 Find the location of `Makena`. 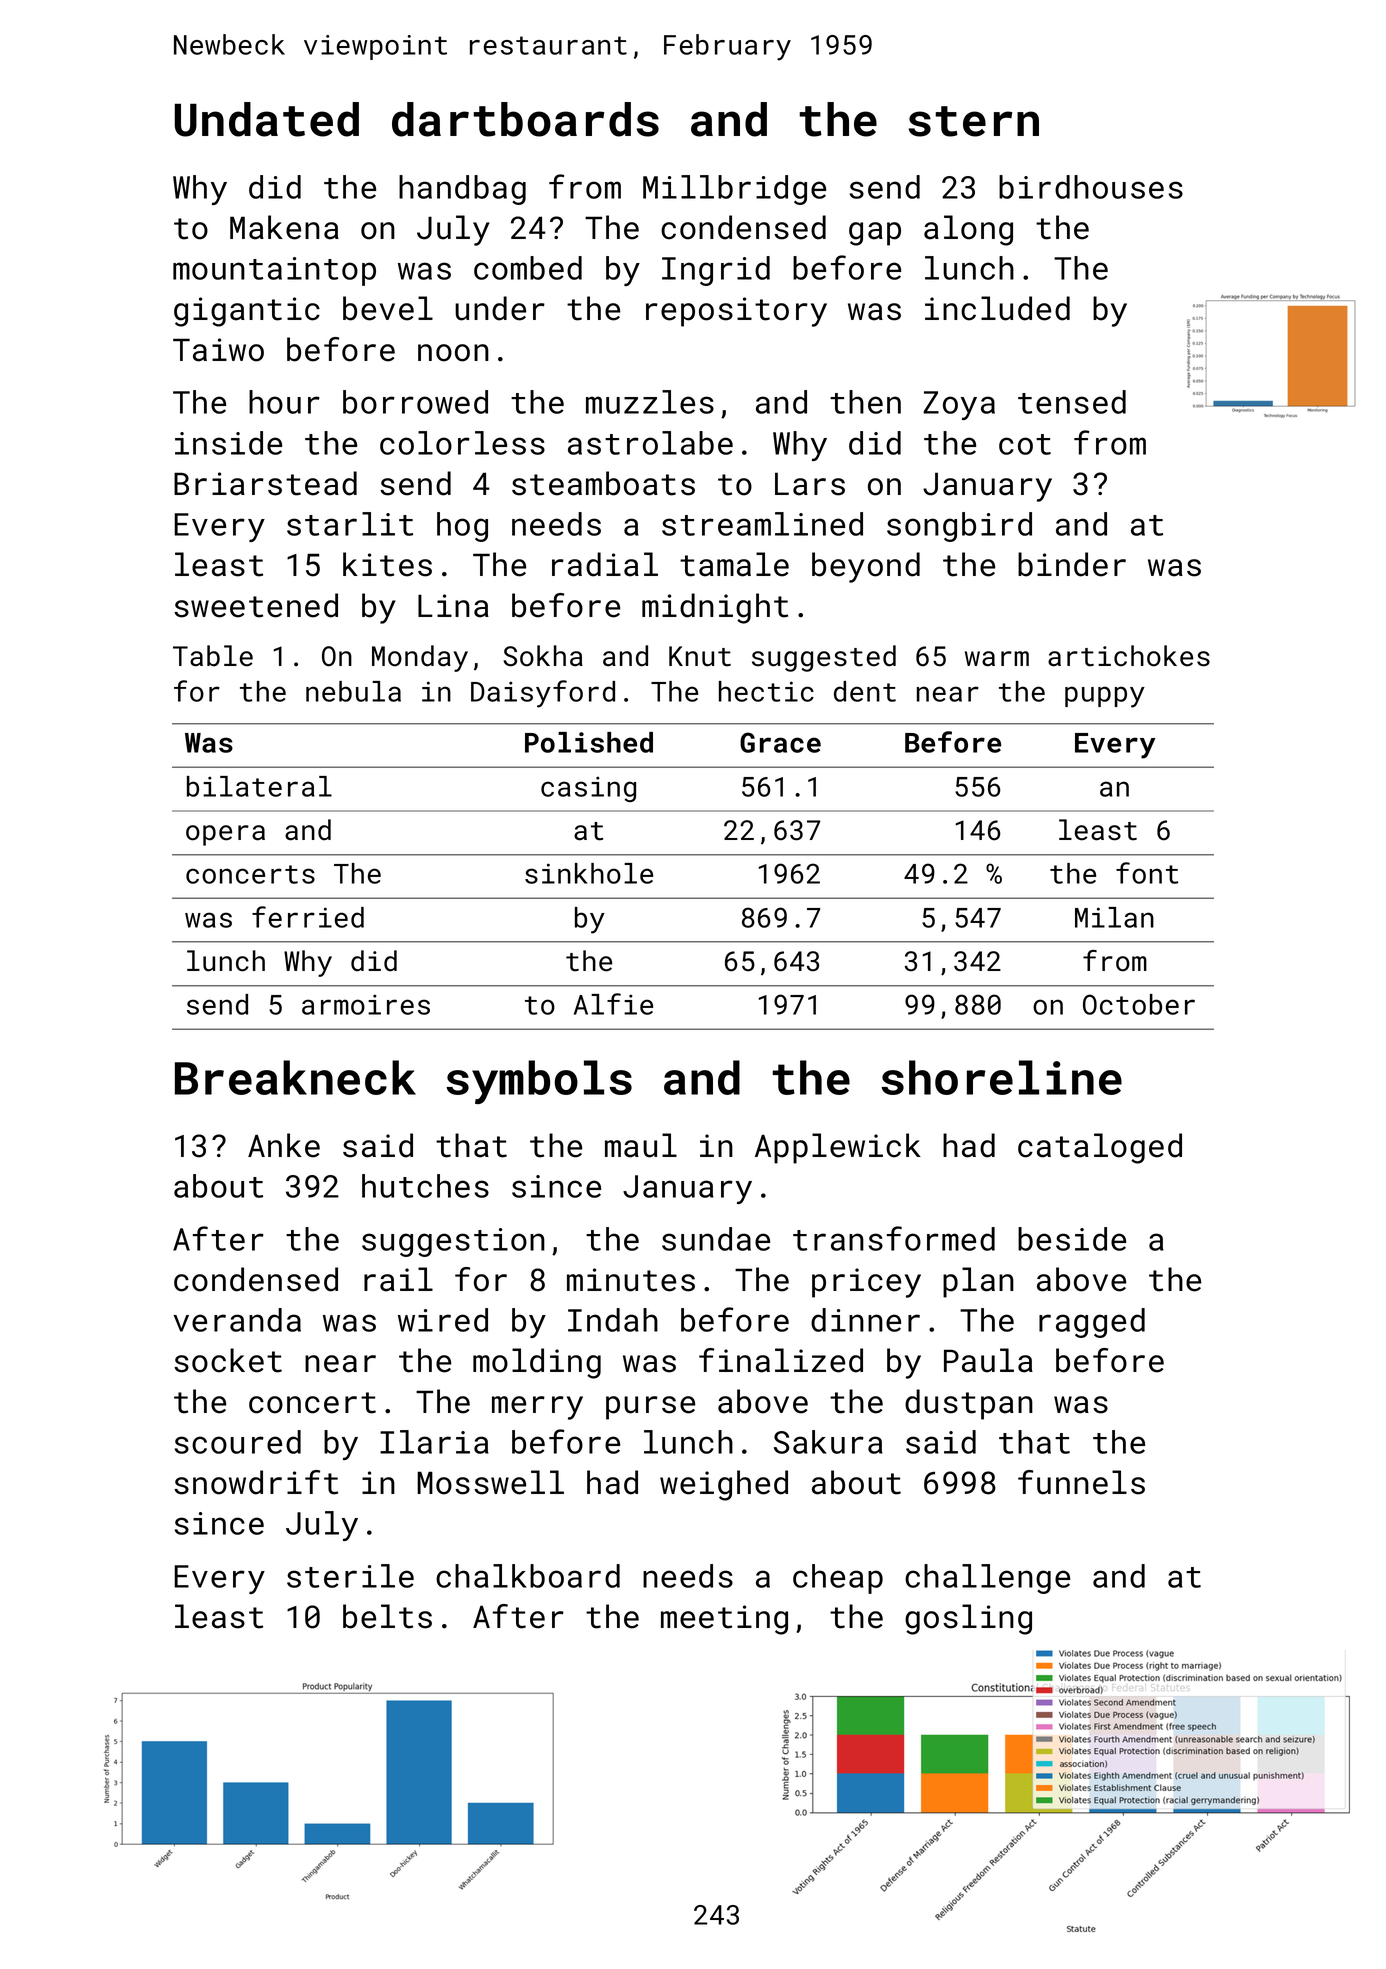

Makena is located at coordinates (284, 227).
